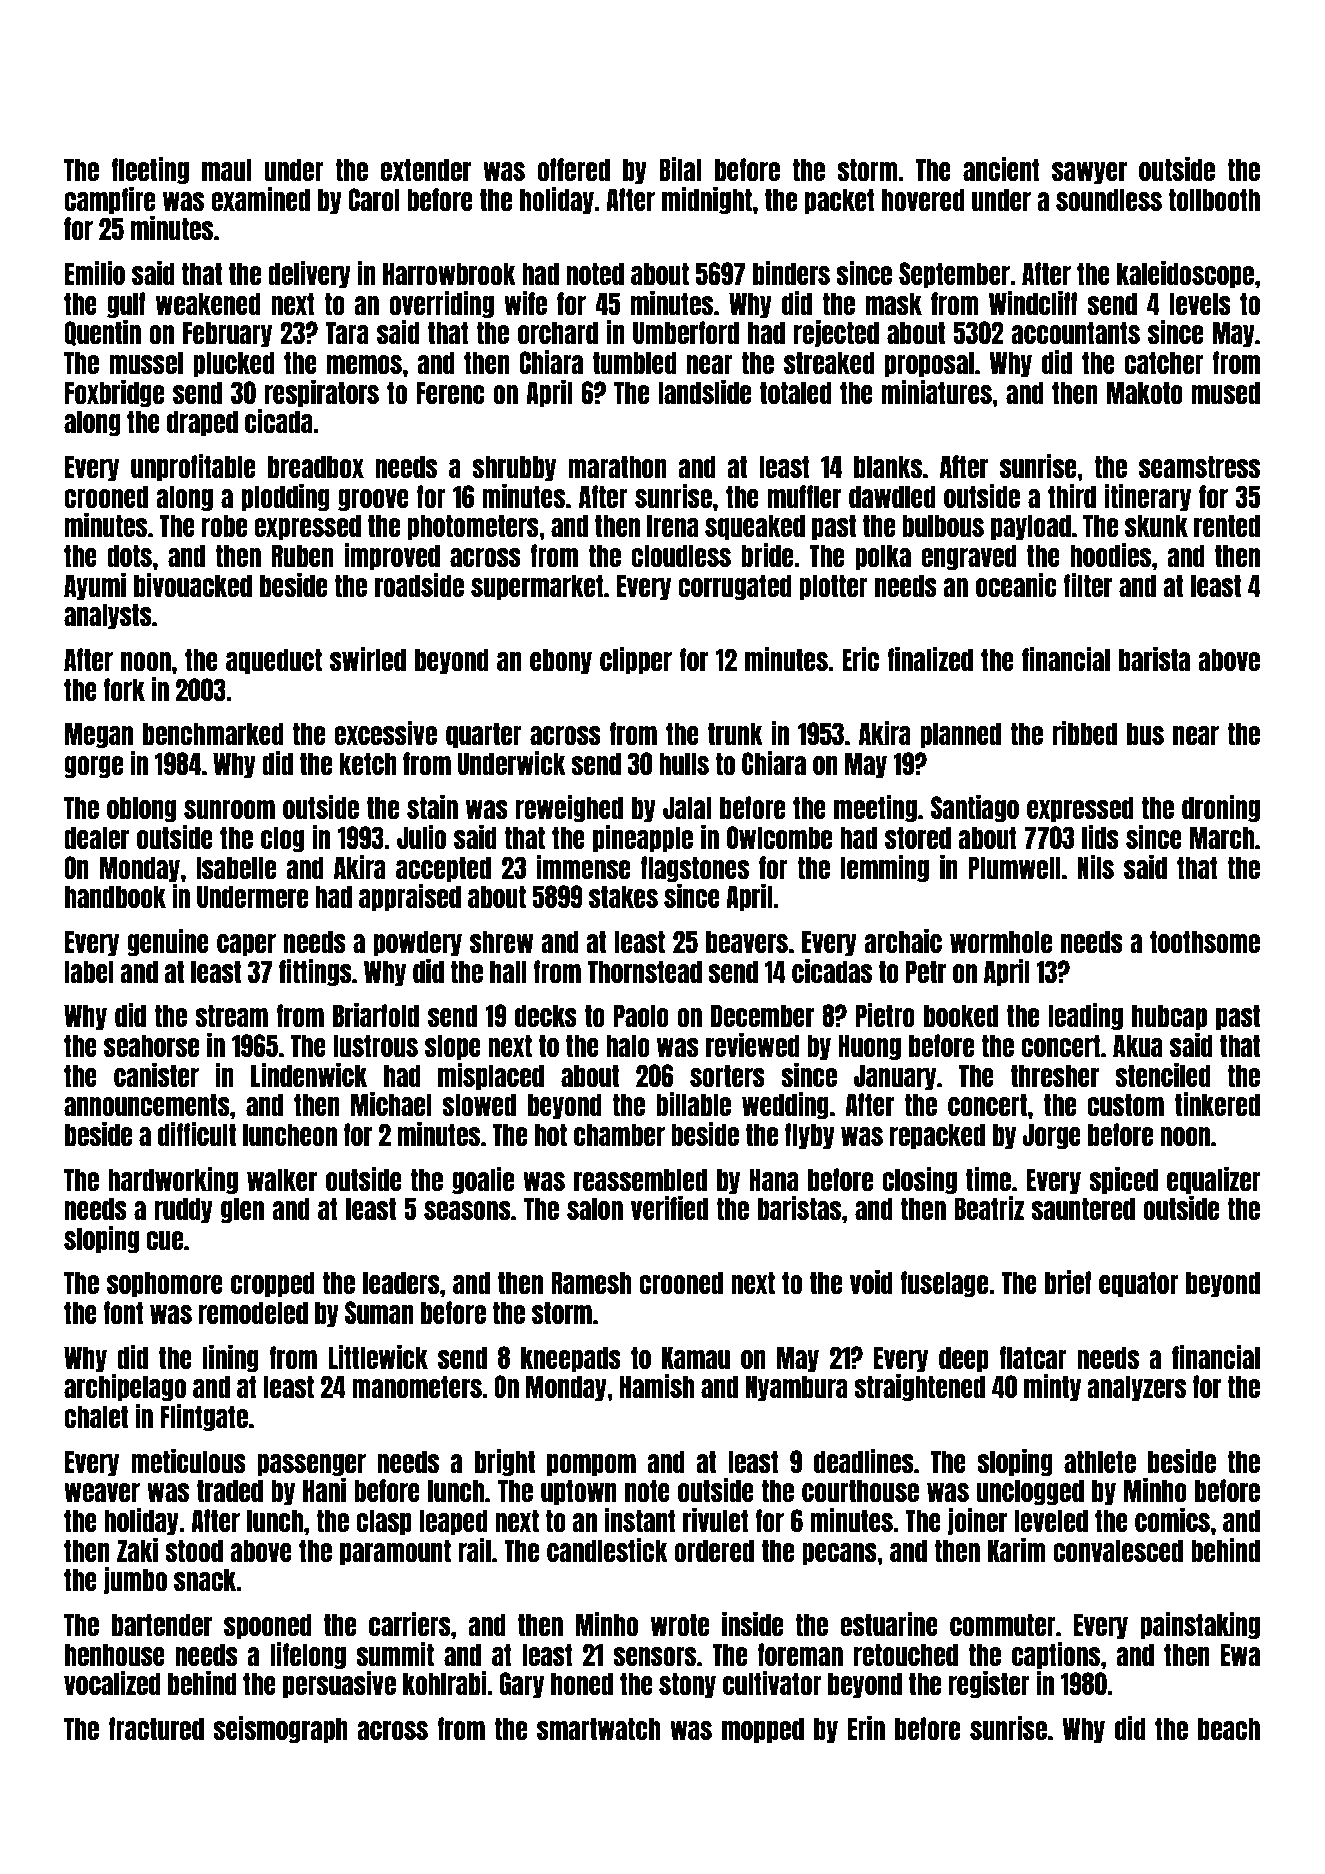  Describe the element at coordinates (573, 169) in the screenshot. I see `offered` at that location.
